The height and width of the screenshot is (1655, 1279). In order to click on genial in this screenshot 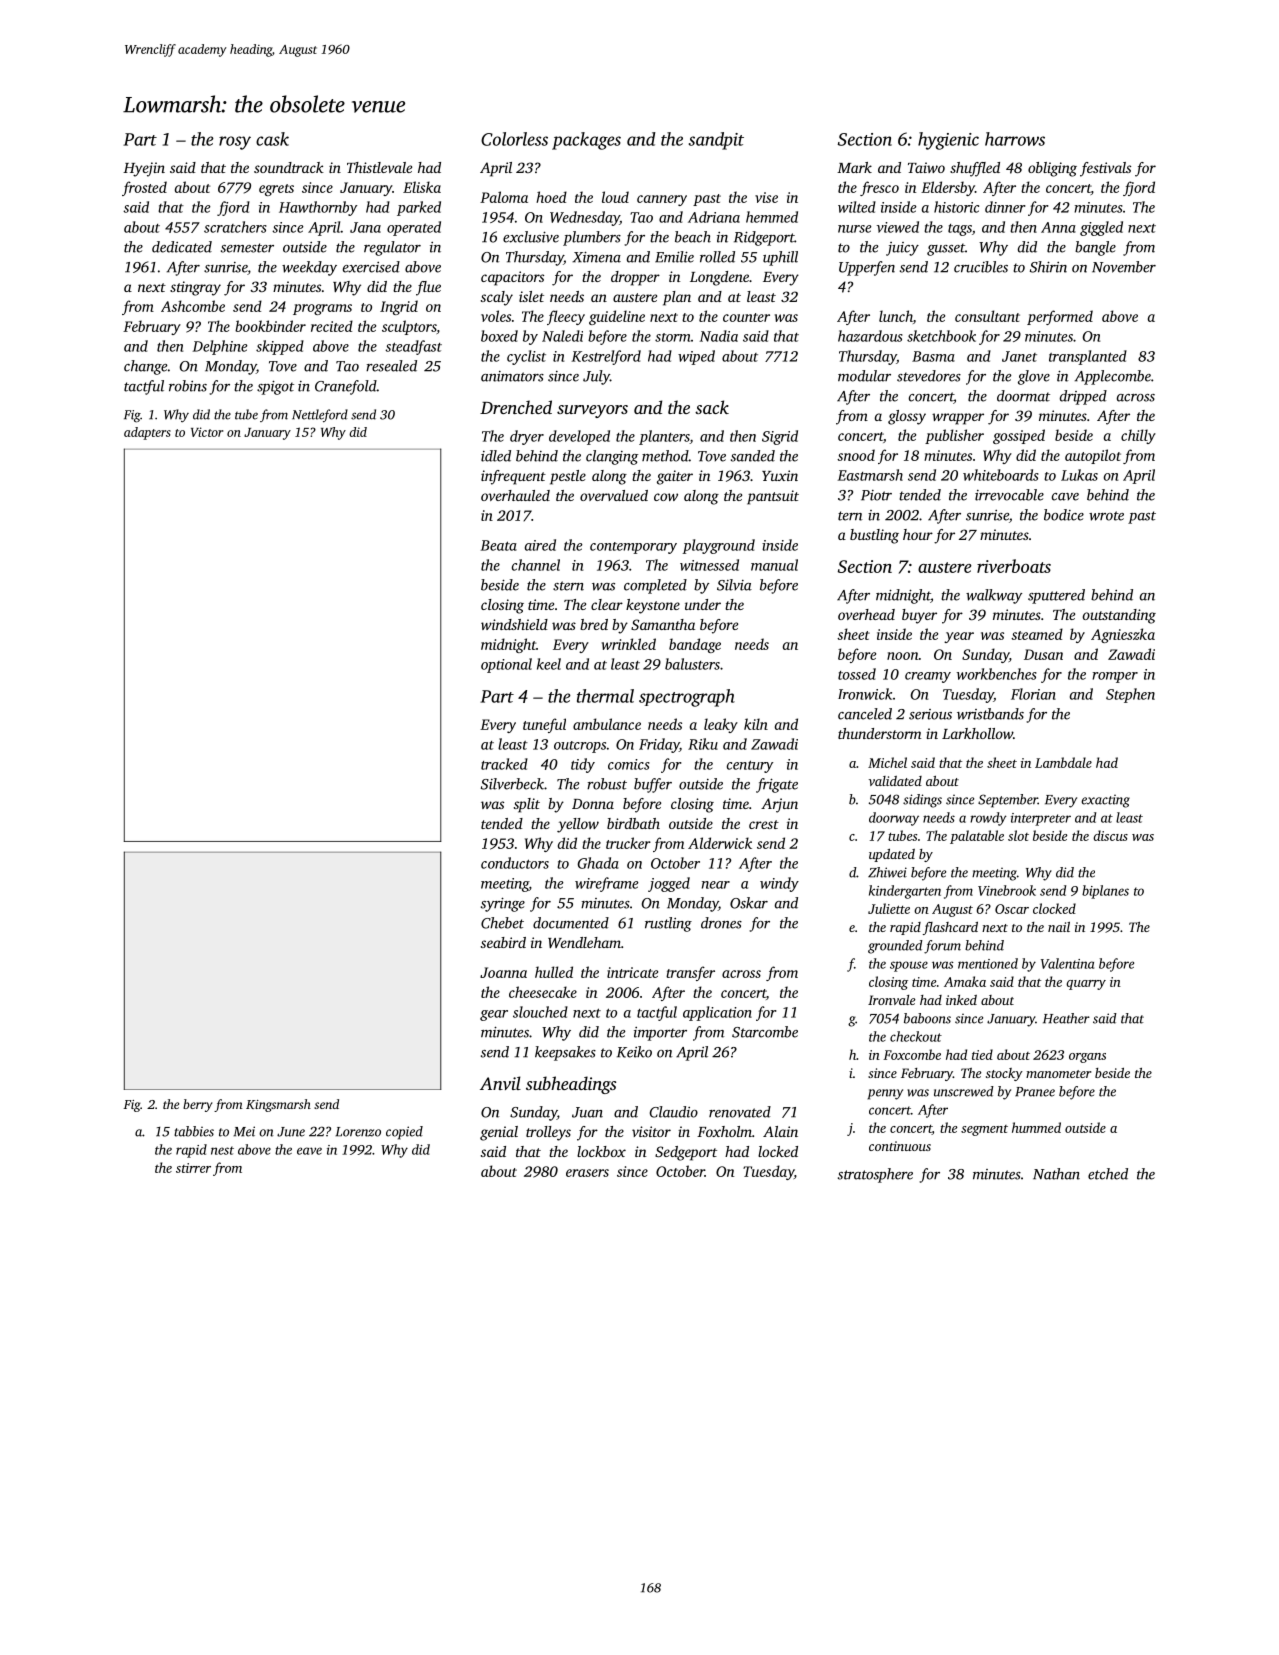, I will do `click(499, 1133)`.
